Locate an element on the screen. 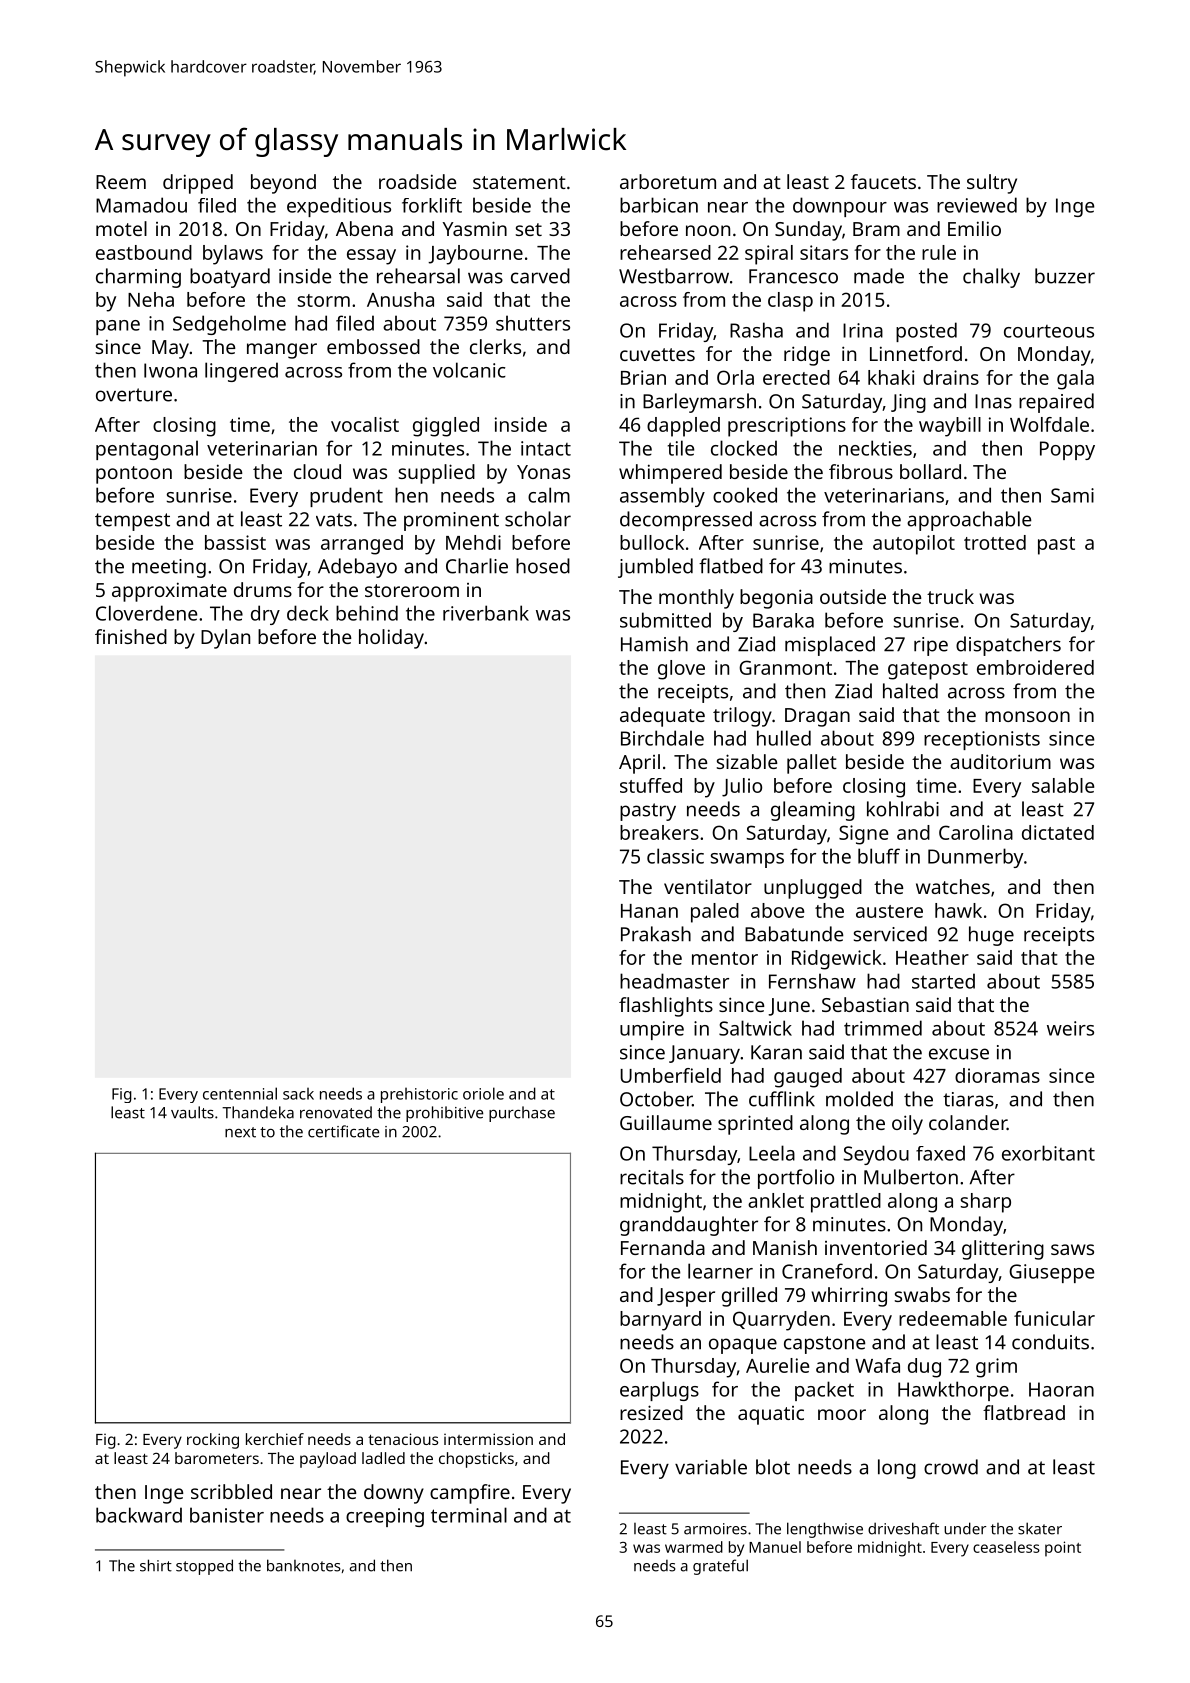  kerchief is located at coordinates (275, 1439).
